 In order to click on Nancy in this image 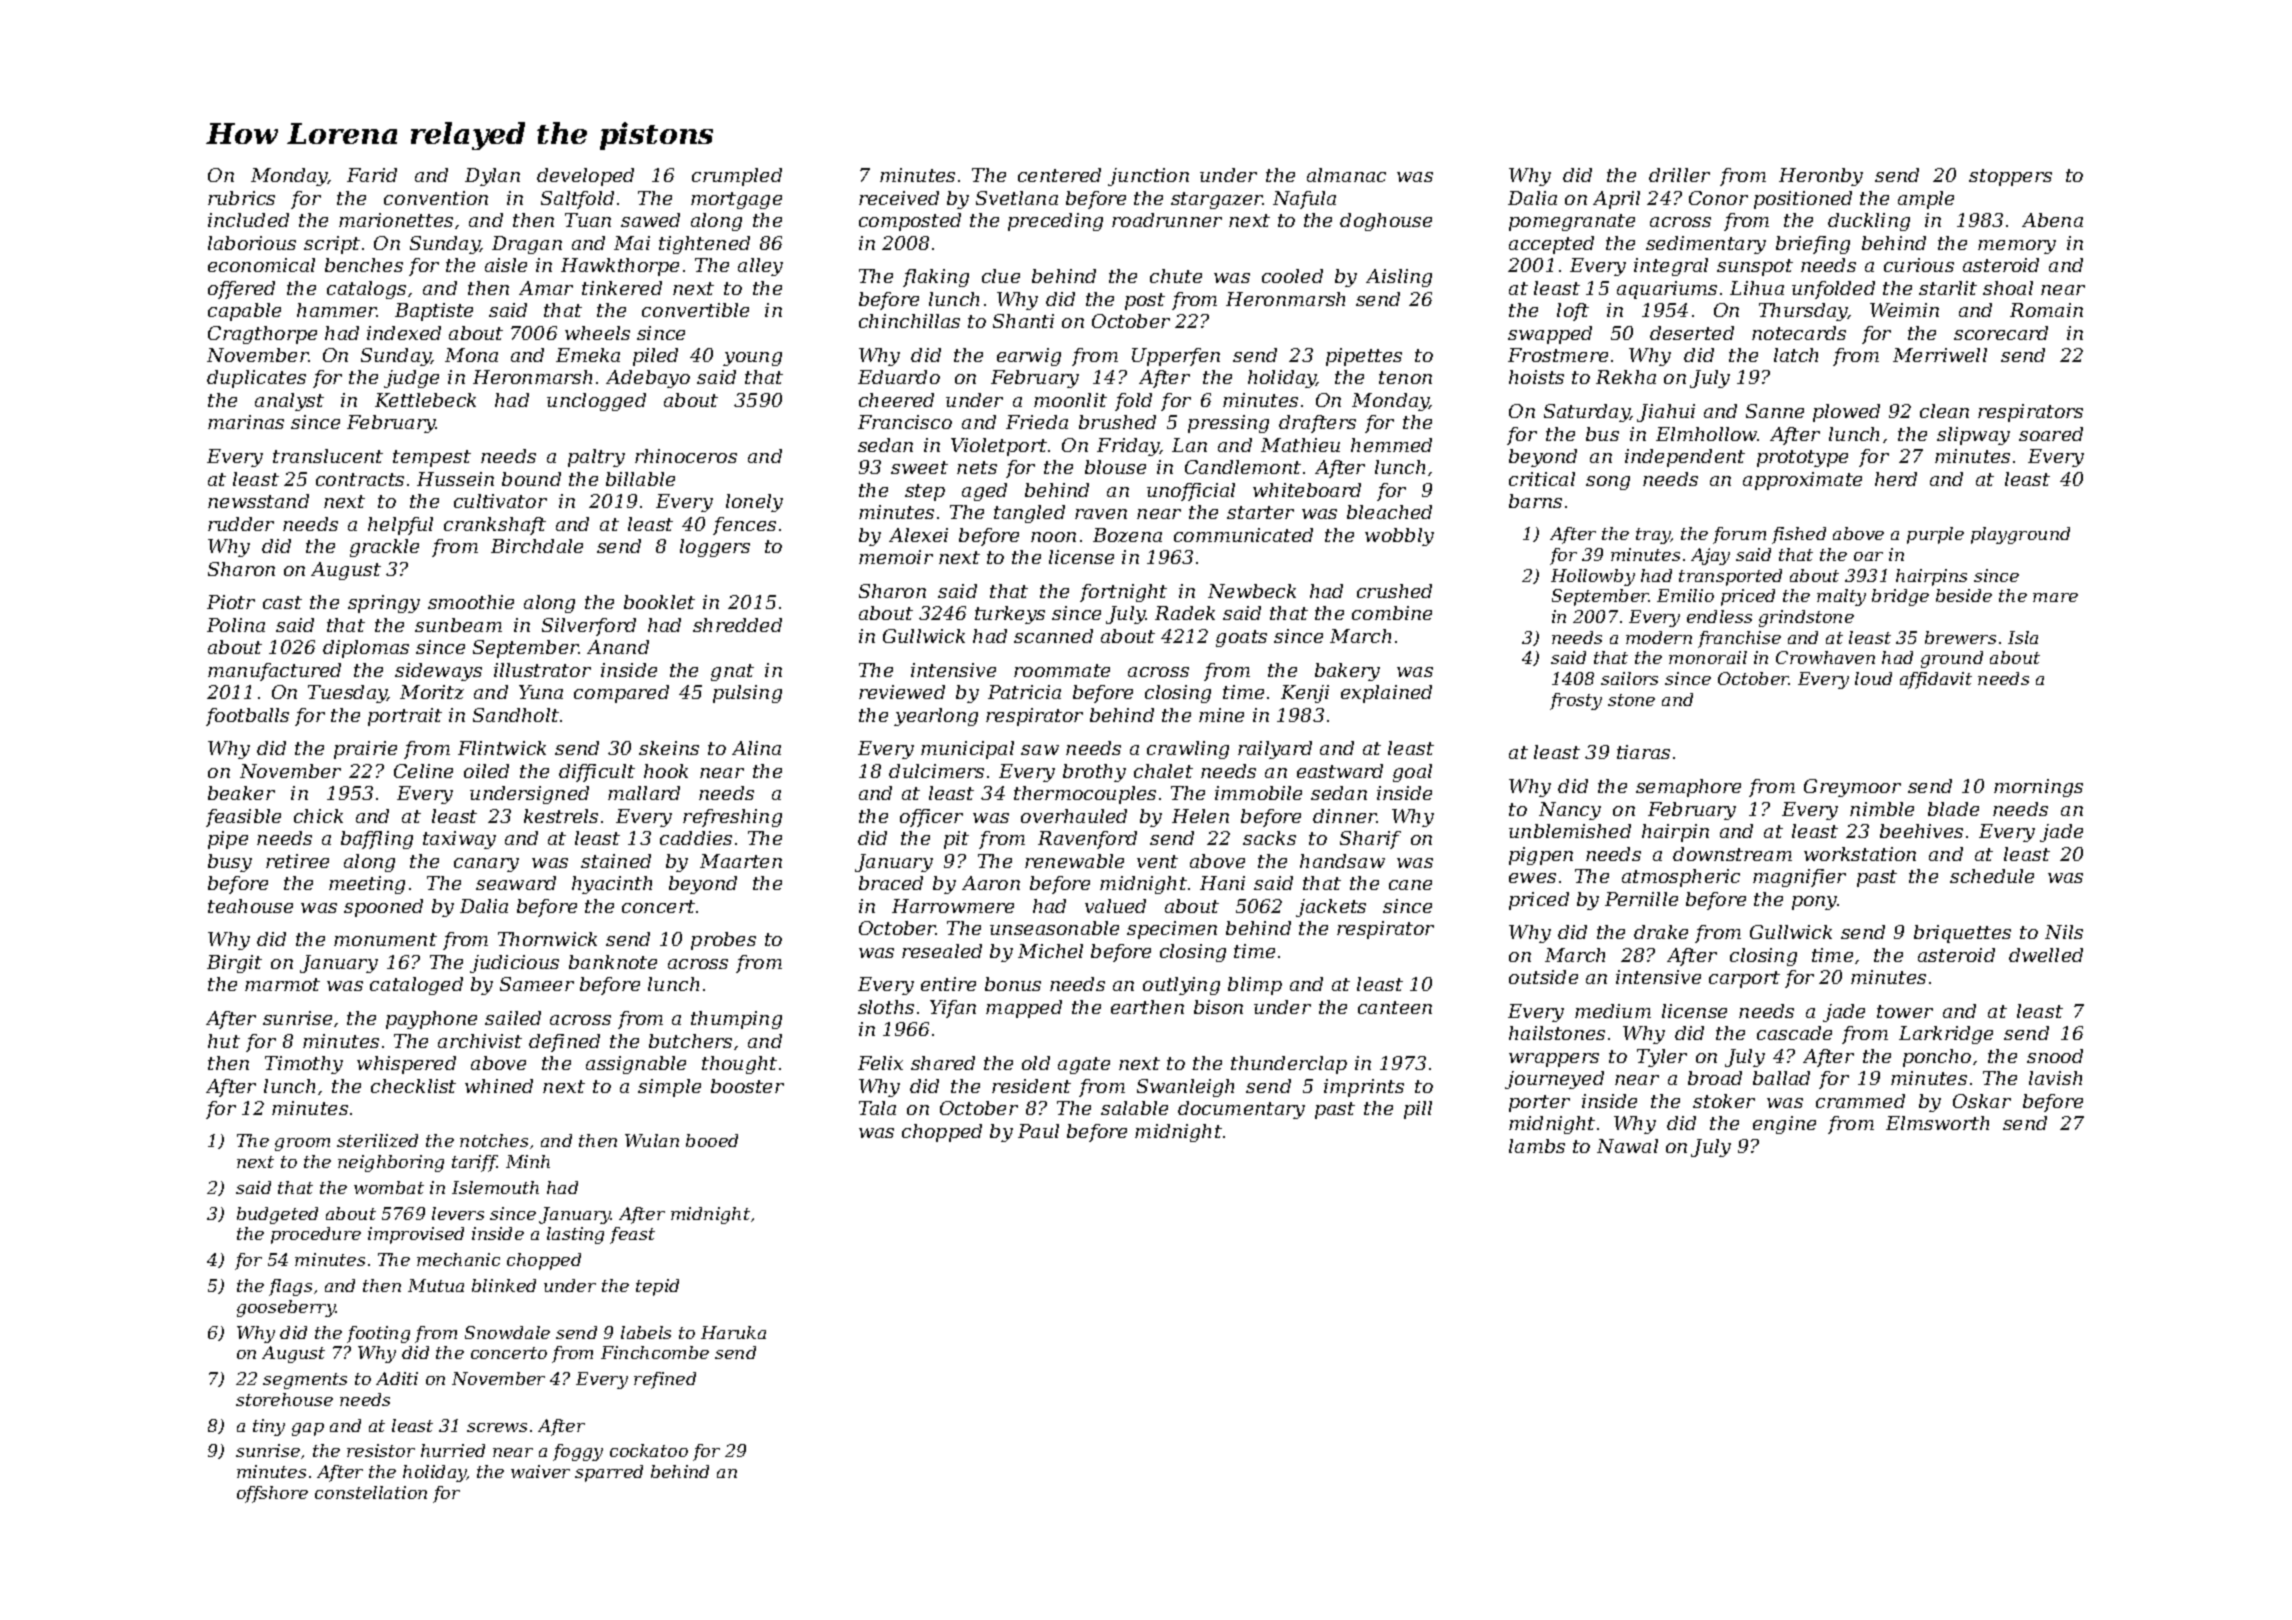, I will do `click(1570, 811)`.
